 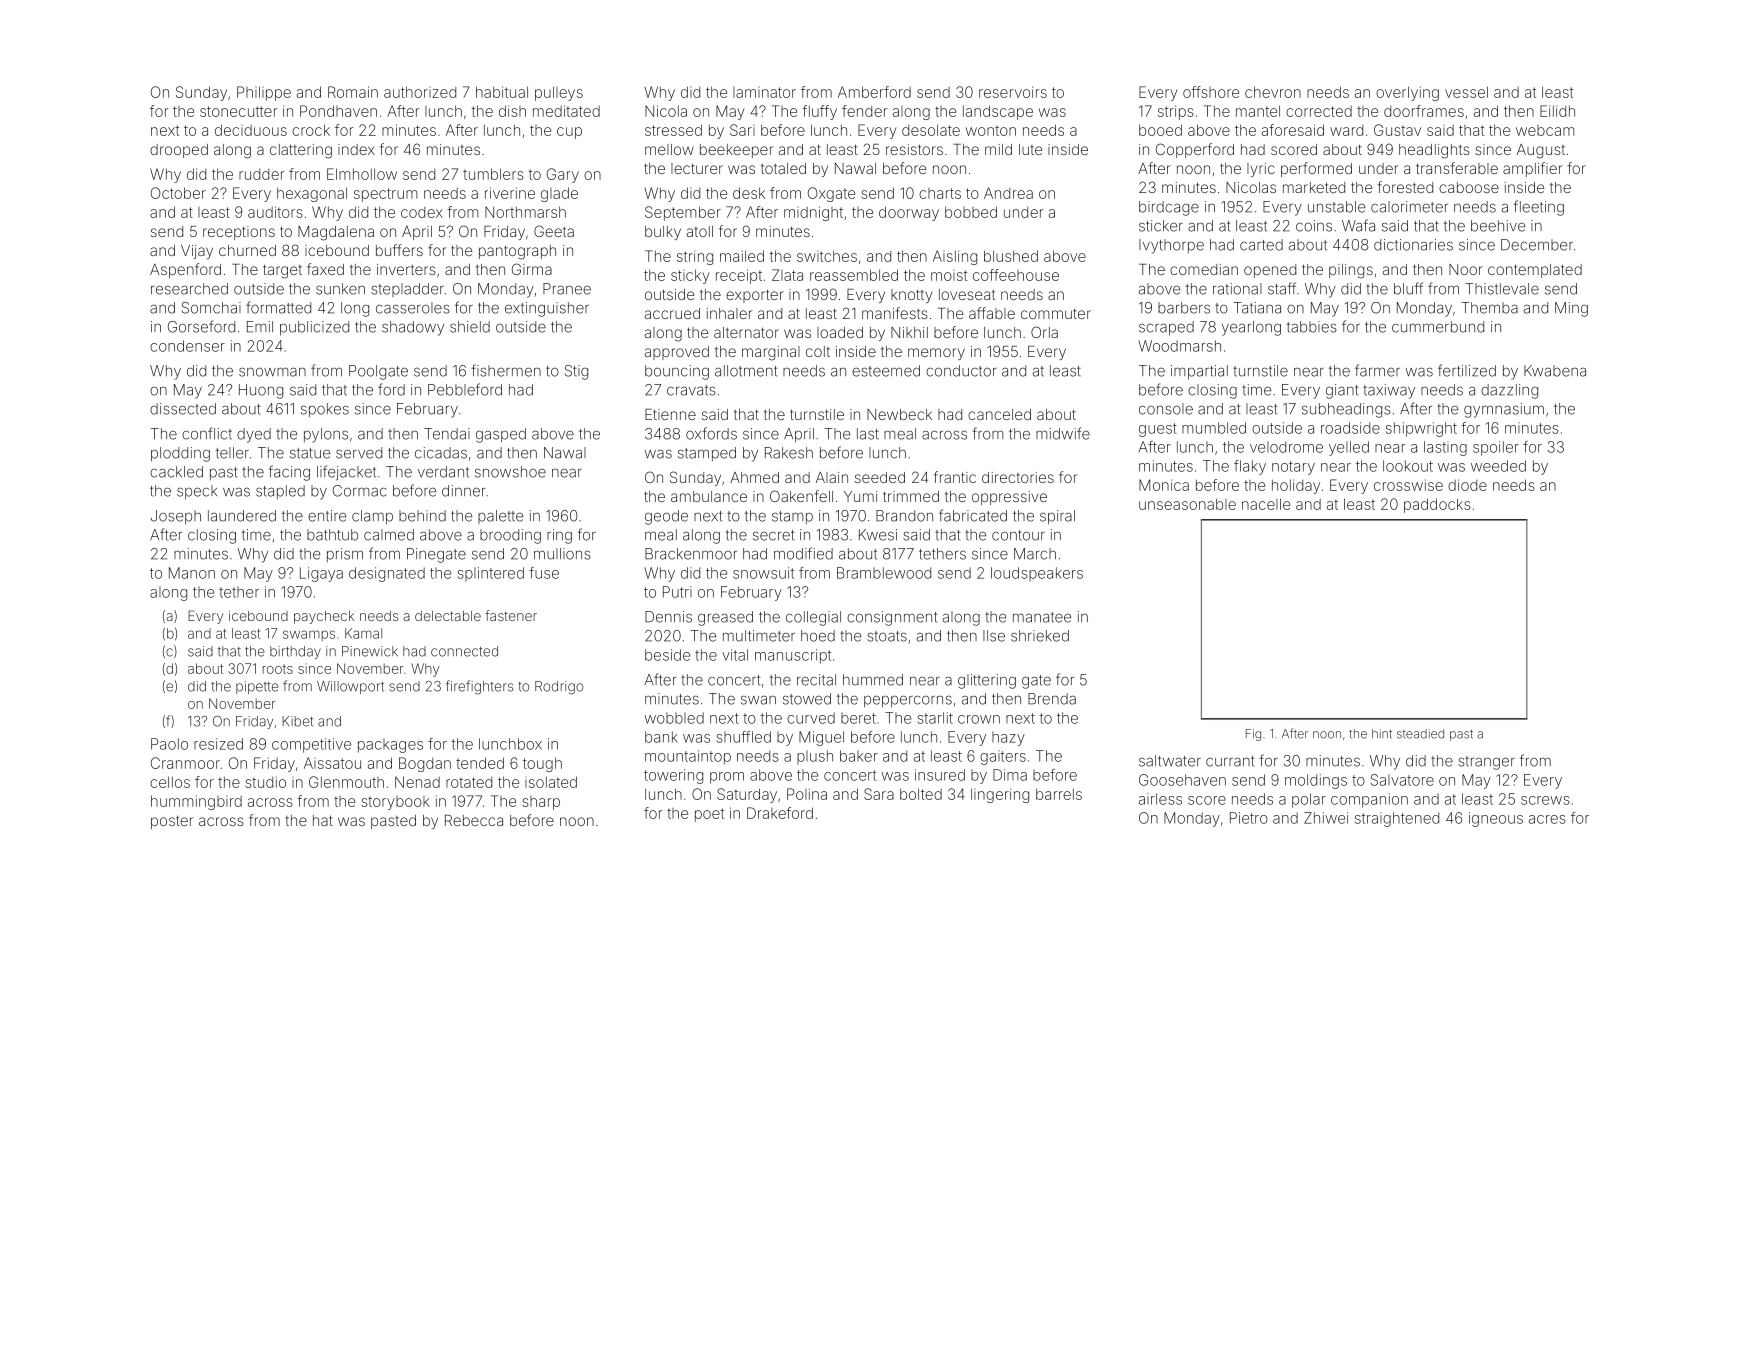 I want to click on memory, so click(x=936, y=354).
